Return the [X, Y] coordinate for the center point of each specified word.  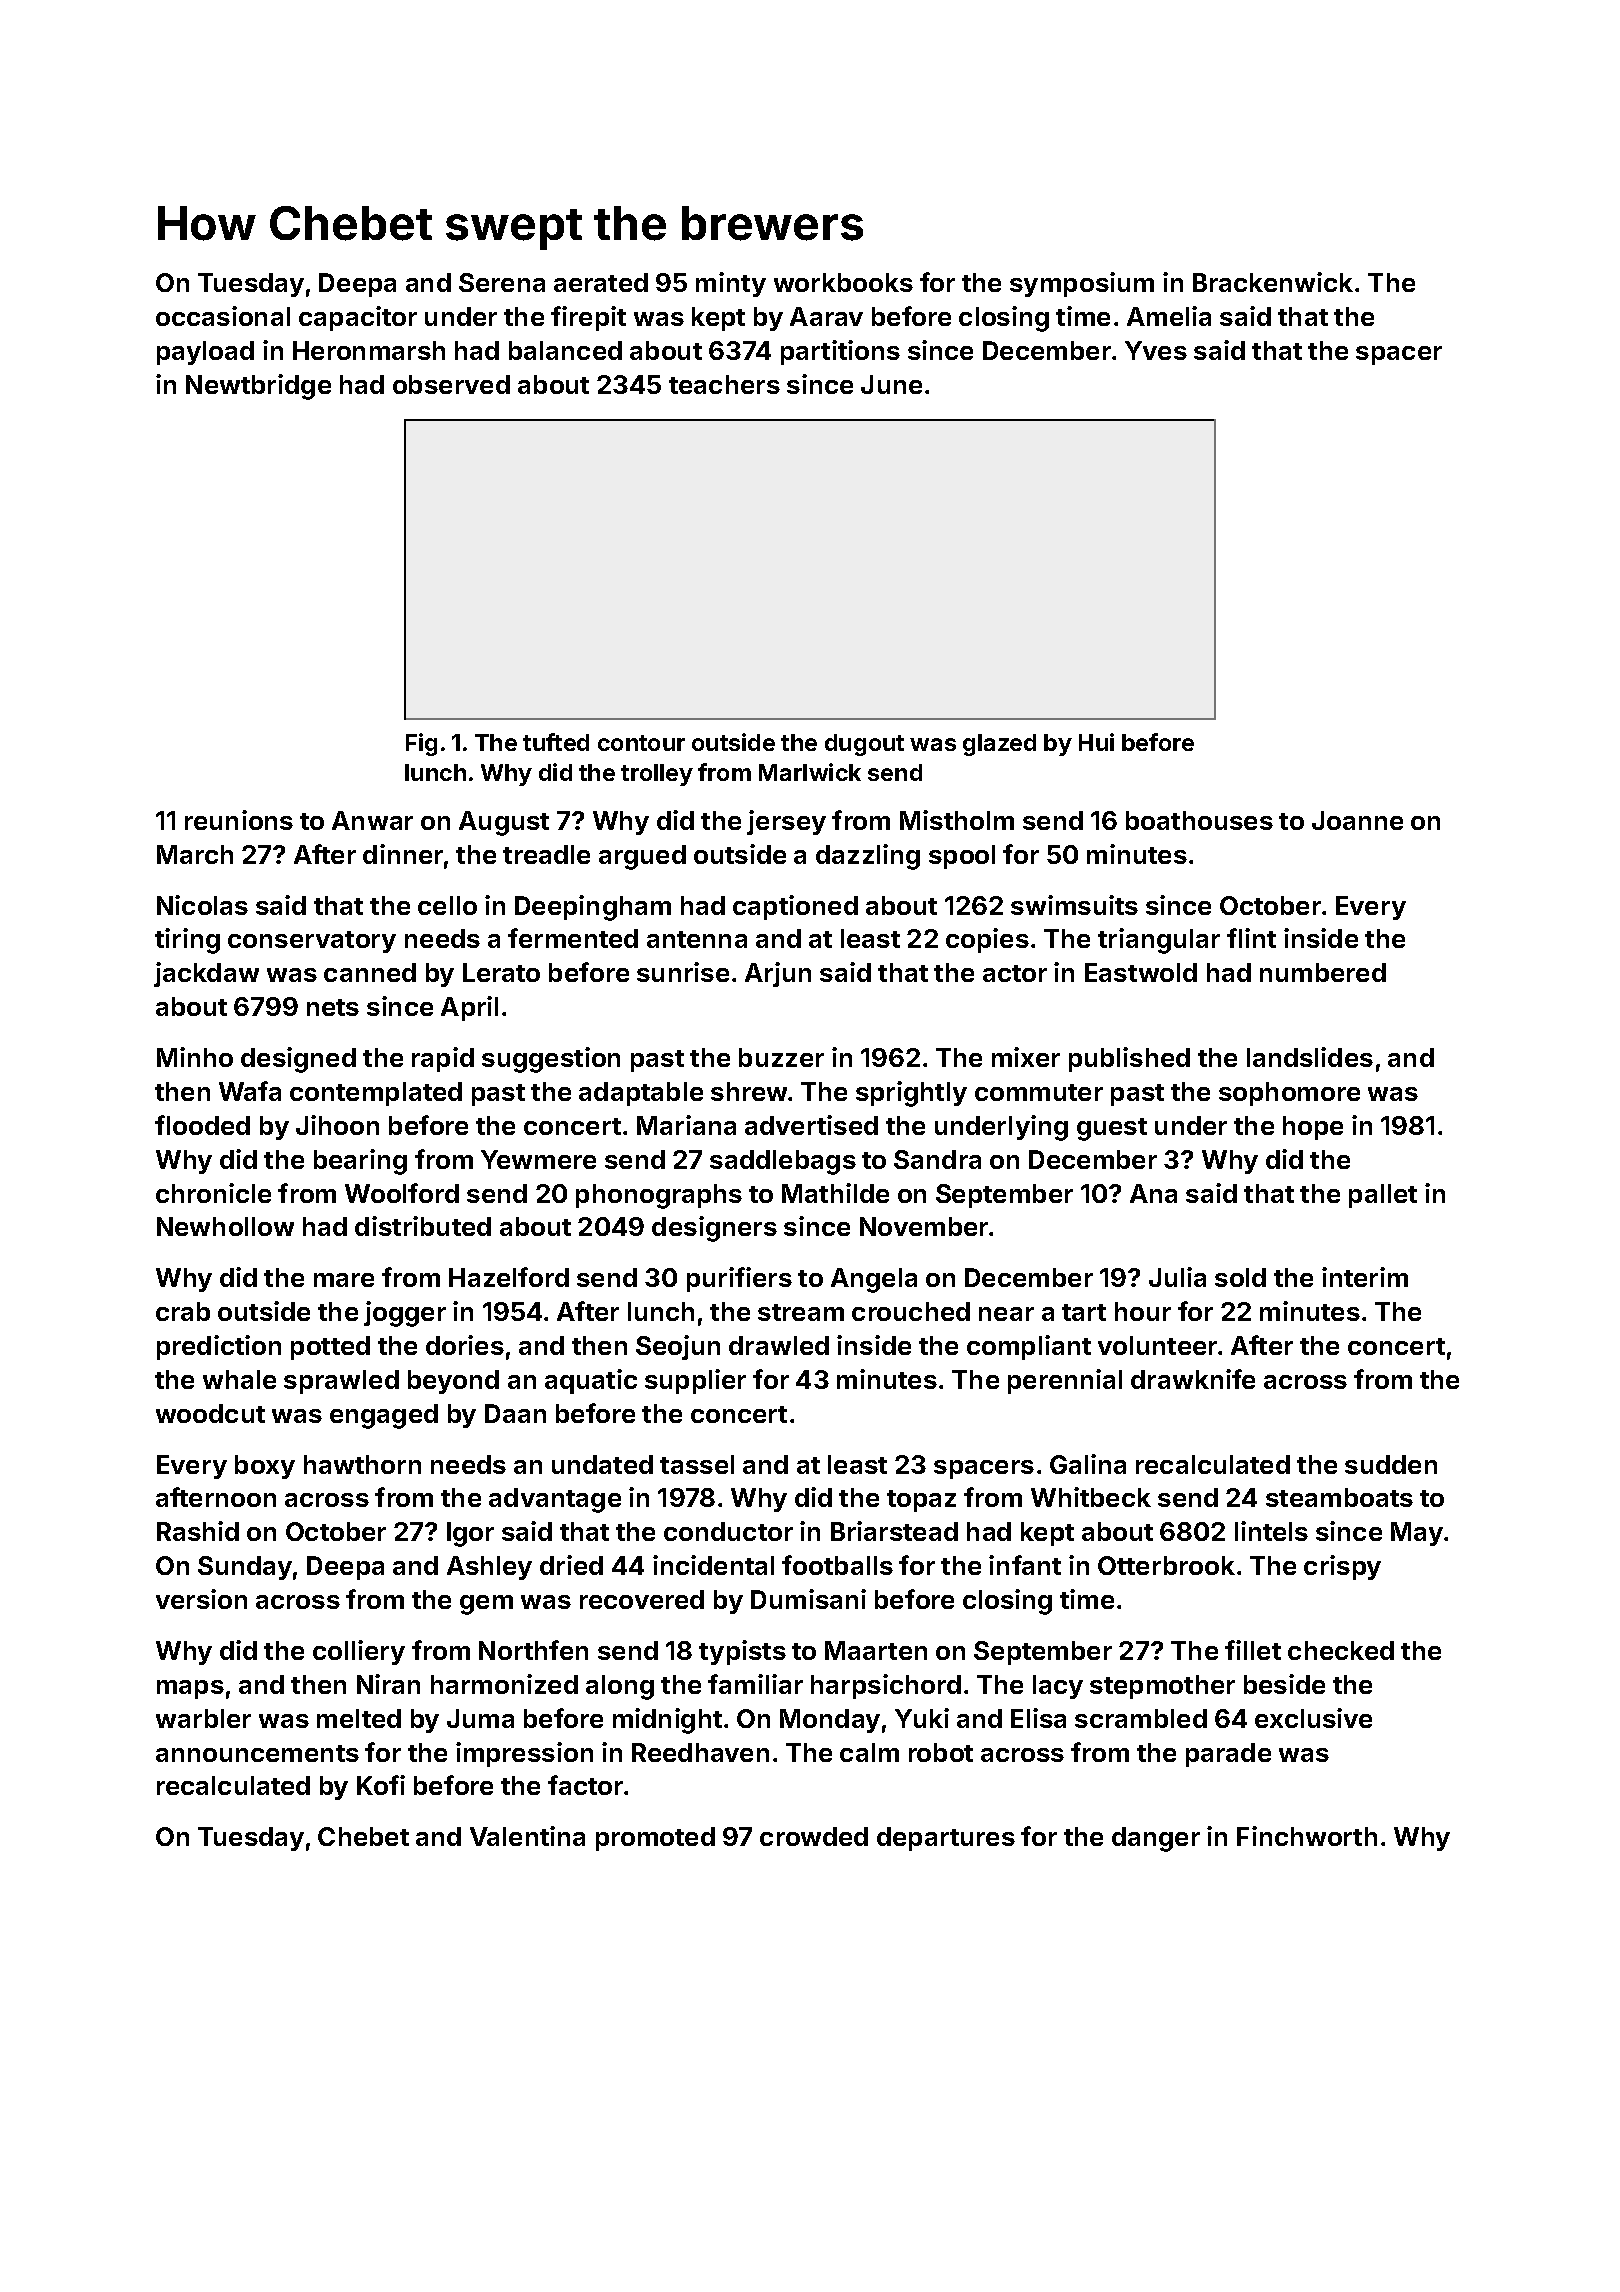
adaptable [641, 1094]
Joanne [1357, 820]
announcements [257, 1753]
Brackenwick [1273, 282]
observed [451, 384]
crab [183, 1311]
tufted [556, 742]
